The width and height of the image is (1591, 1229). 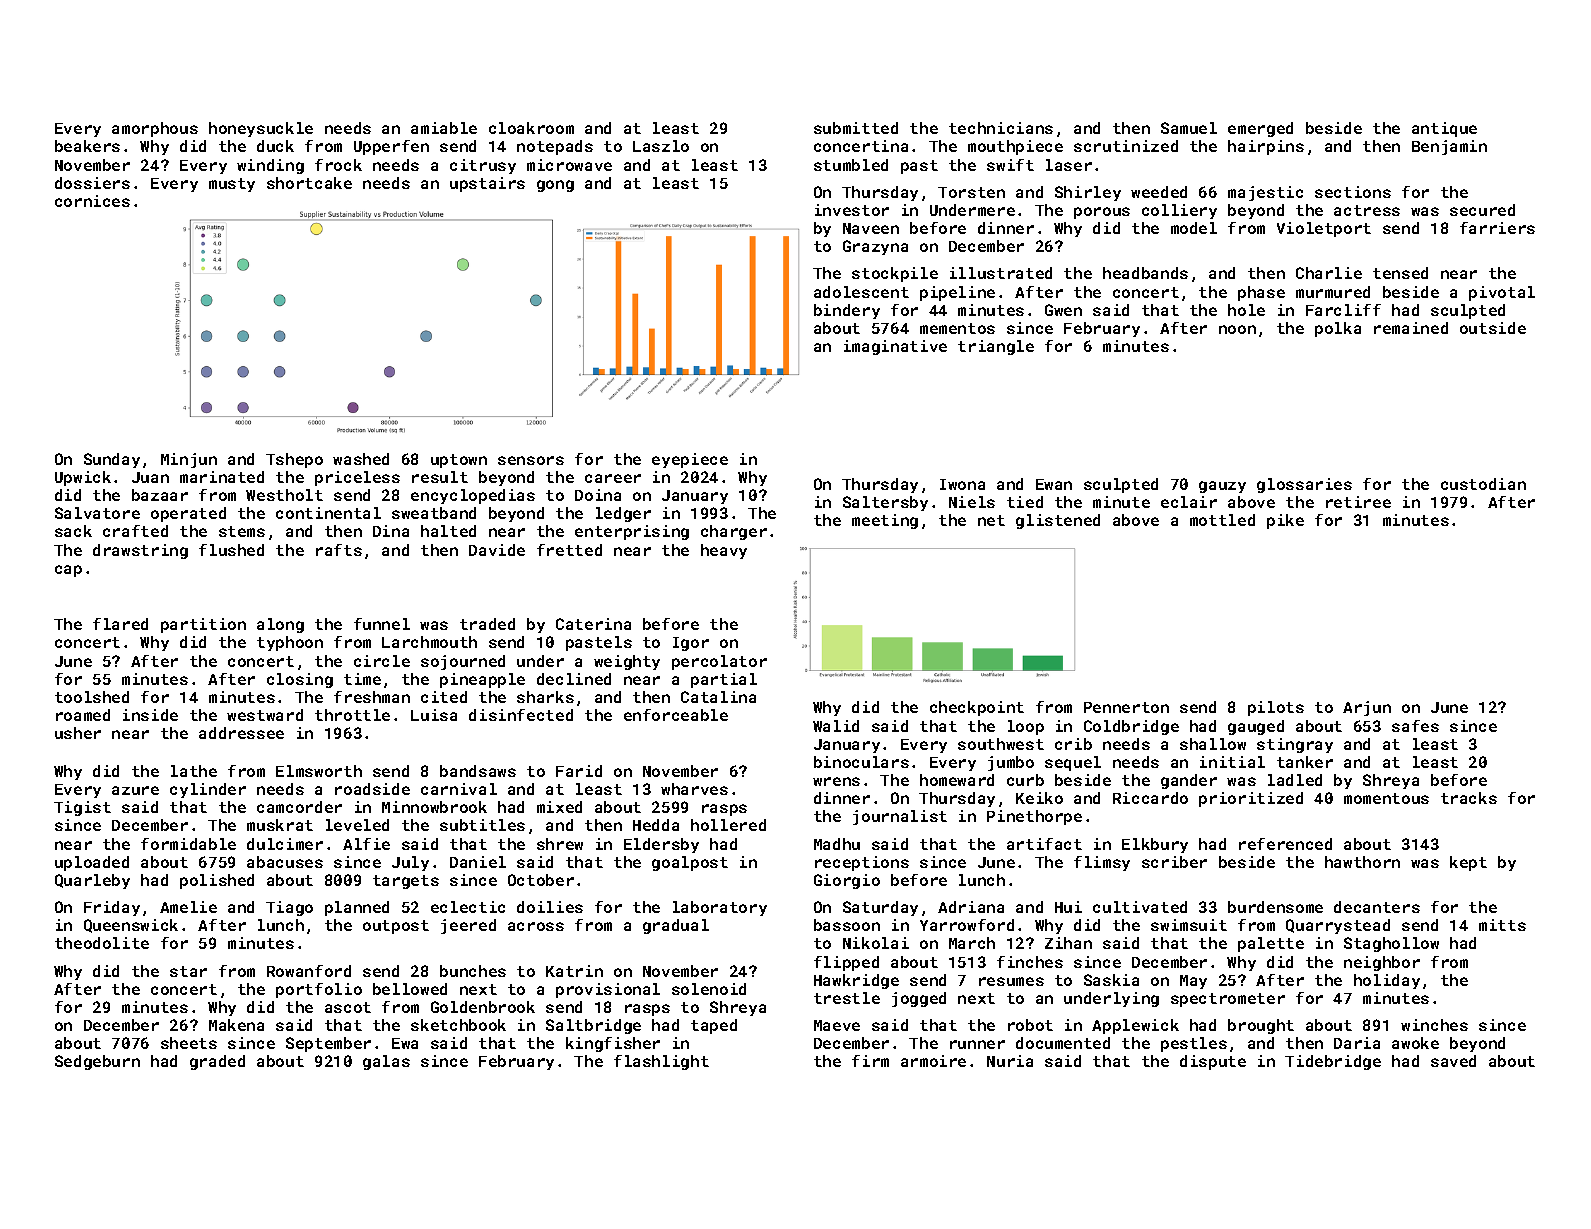 What do you see at coordinates (87, 146) in the image?
I see `beakers` at bounding box center [87, 146].
